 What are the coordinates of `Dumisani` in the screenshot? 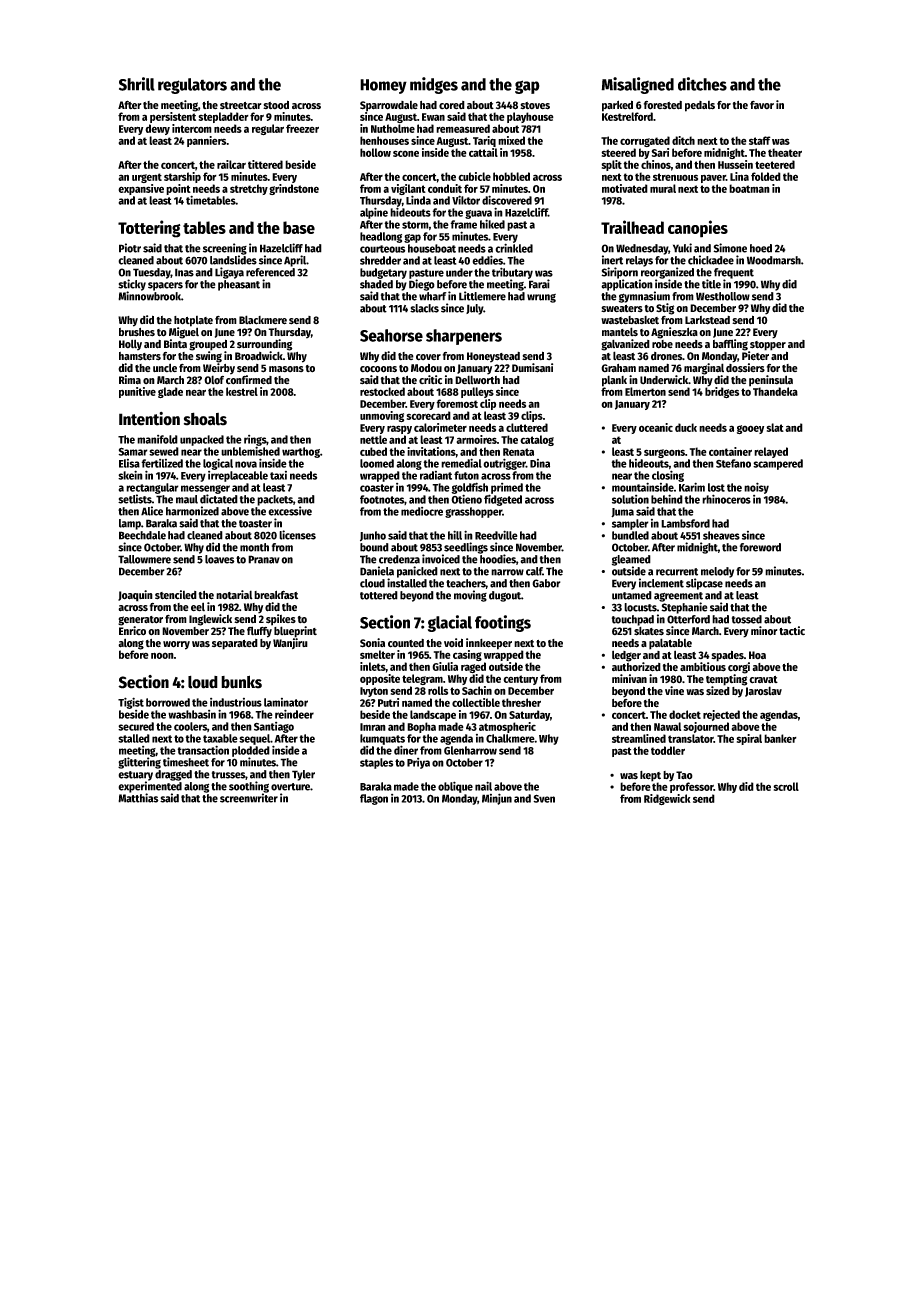 It's located at (532, 368).
